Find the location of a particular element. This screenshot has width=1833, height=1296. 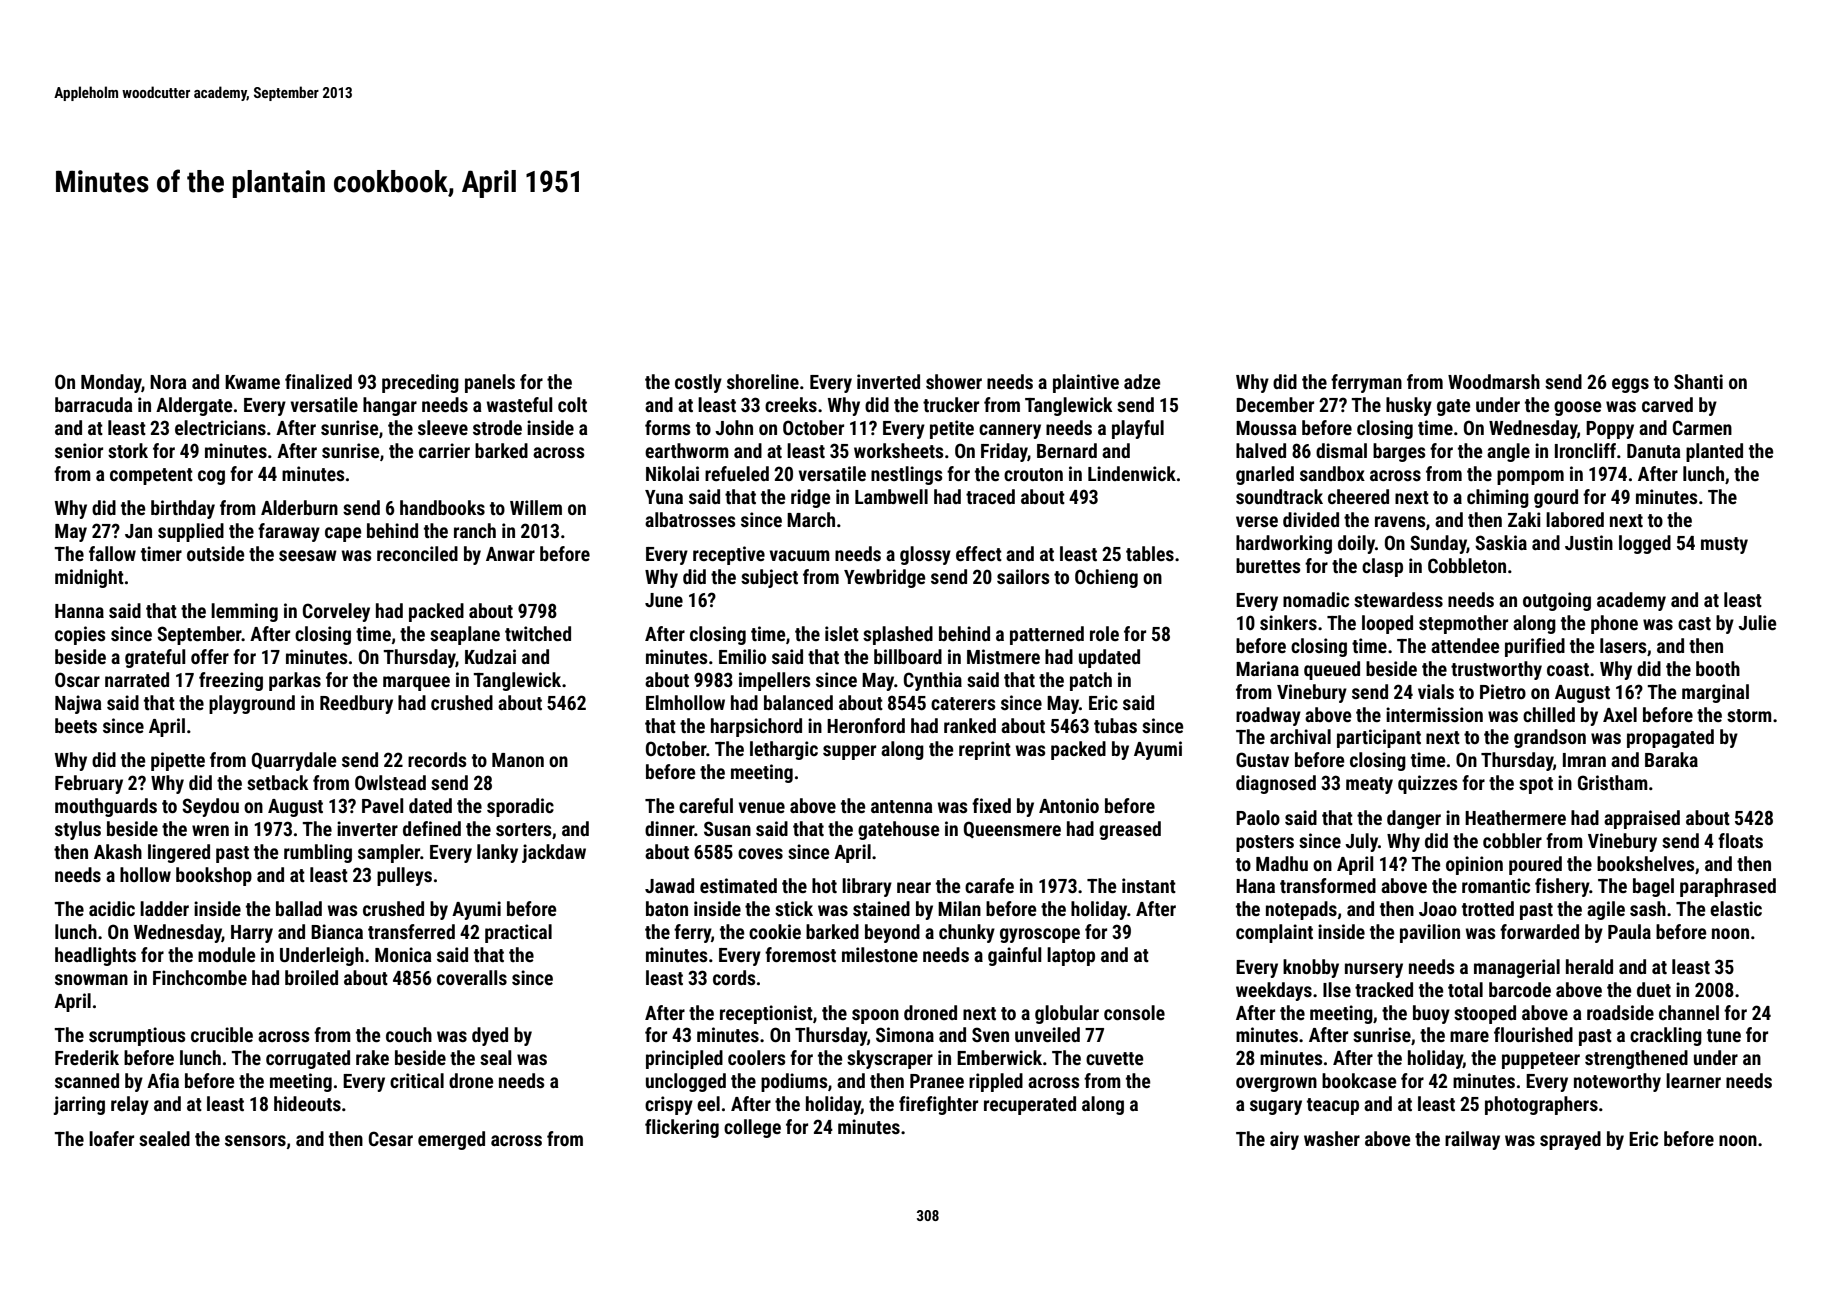

labored is located at coordinates (1575, 519).
